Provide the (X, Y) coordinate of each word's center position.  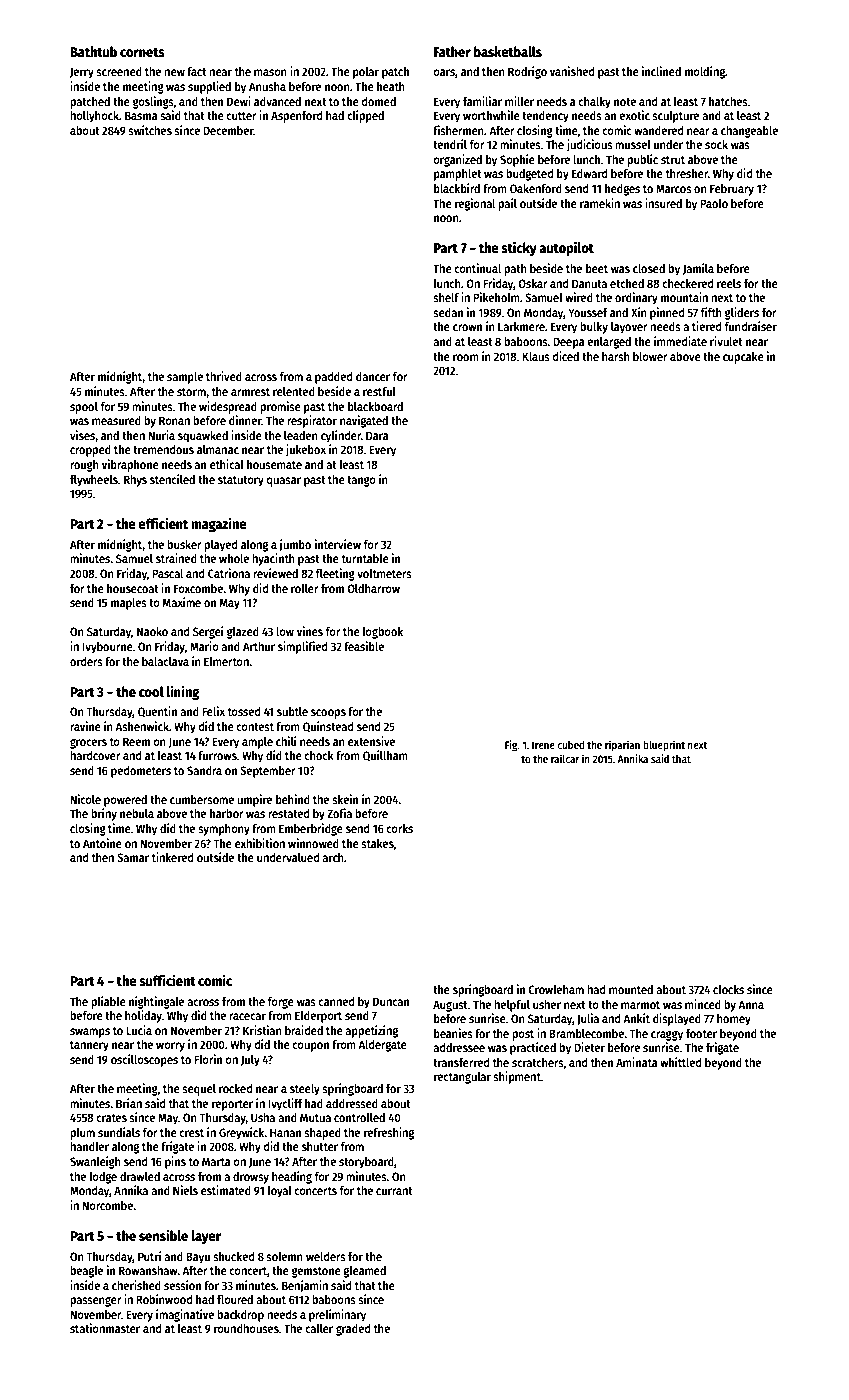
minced (703, 1004)
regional (475, 204)
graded (353, 1330)
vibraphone (130, 465)
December (229, 130)
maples (129, 604)
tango (361, 481)
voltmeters (384, 573)
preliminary (337, 1315)
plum (82, 1134)
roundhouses (246, 1328)
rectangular (462, 1078)
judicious (590, 145)
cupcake (743, 358)
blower (650, 356)
